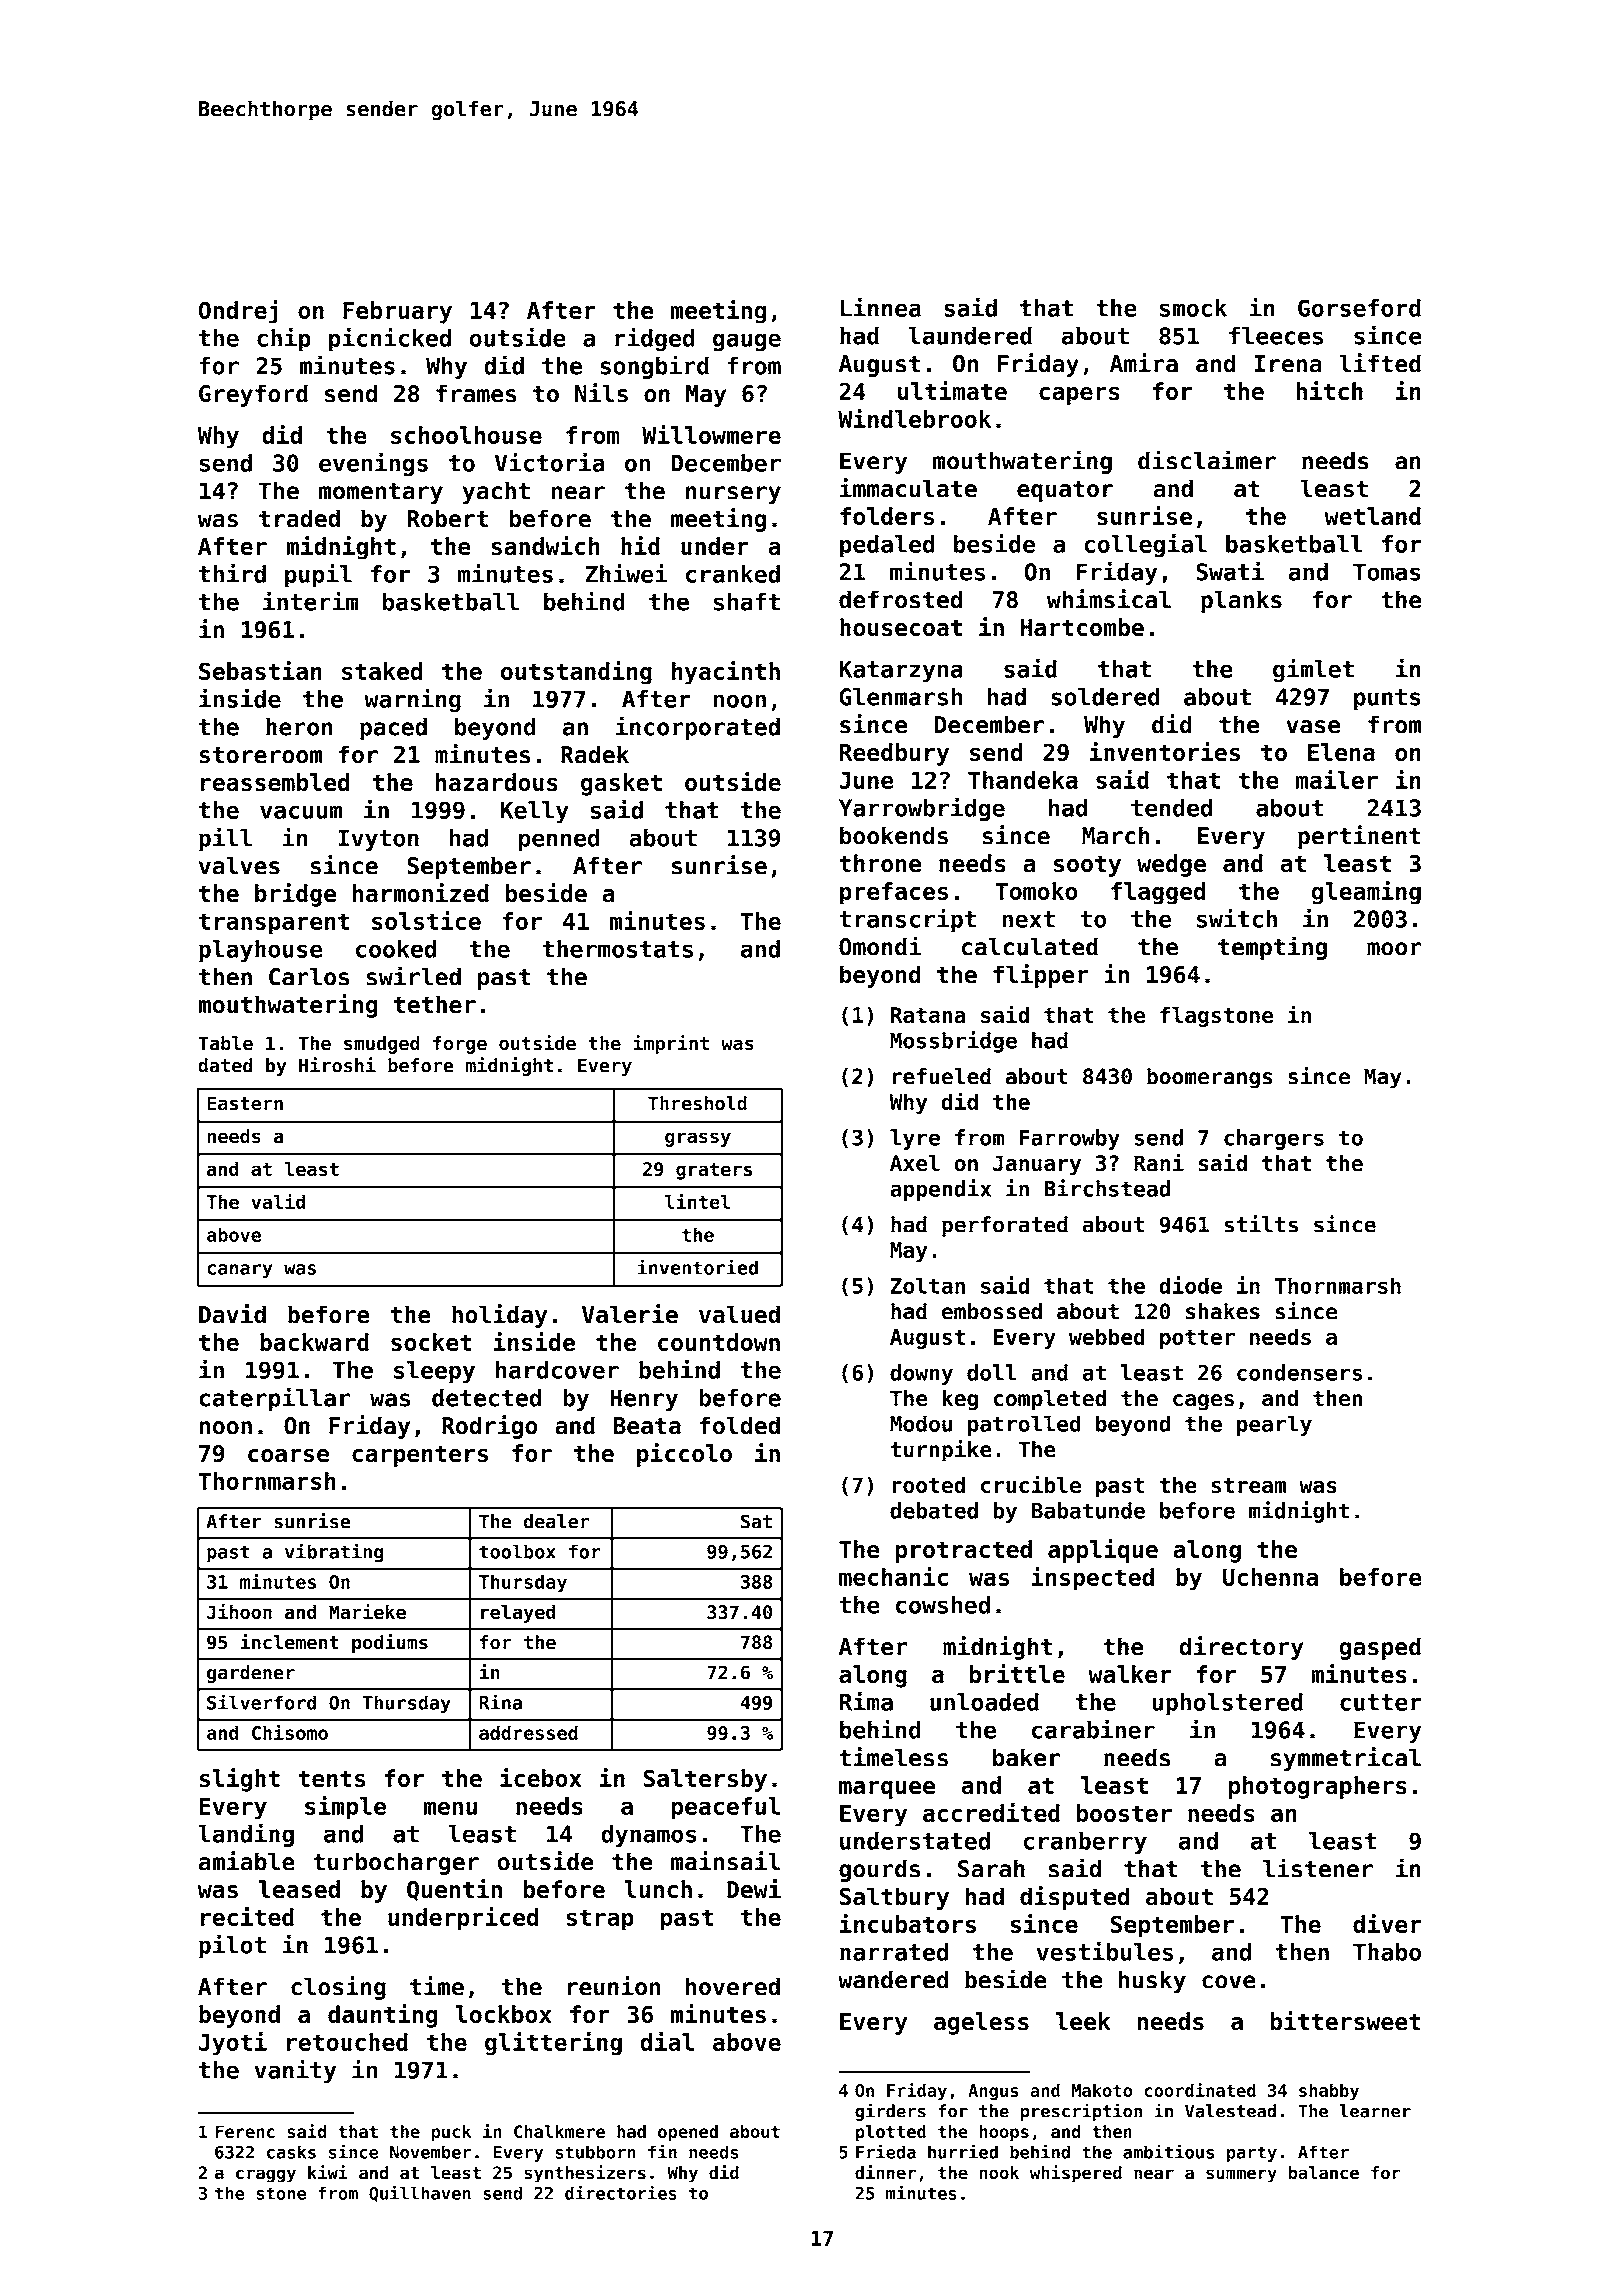 The image size is (1620, 2292). I want to click on soldered, so click(1105, 696).
